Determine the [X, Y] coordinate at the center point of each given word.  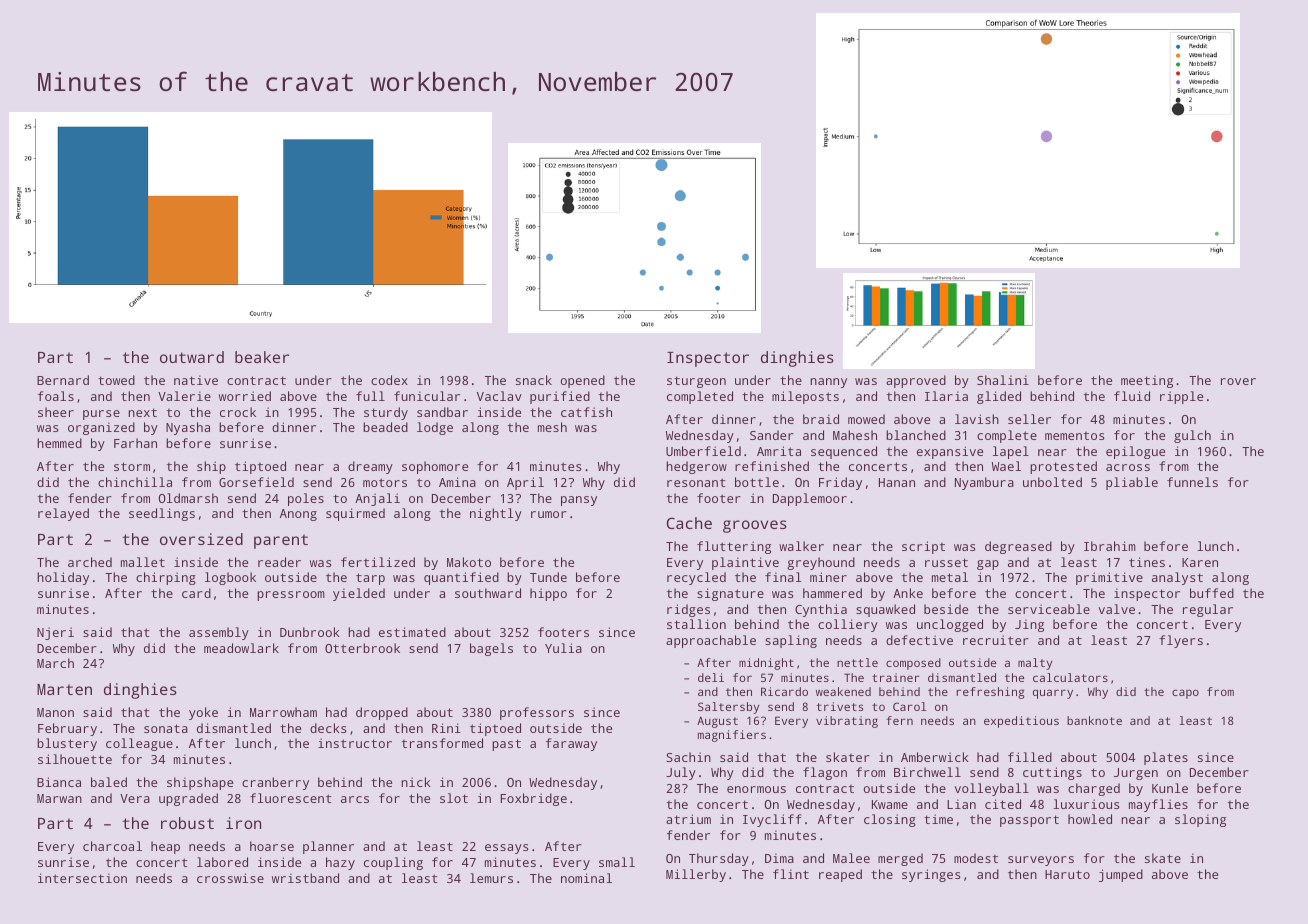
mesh [552, 427]
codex [389, 380]
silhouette [75, 759]
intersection [82, 878]
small [617, 862]
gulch [1192, 436]
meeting [1147, 381]
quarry [1053, 694]
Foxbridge [533, 799]
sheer [56, 412]
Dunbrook [310, 632]
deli [711, 677]
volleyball [991, 789]
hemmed [59, 443]
